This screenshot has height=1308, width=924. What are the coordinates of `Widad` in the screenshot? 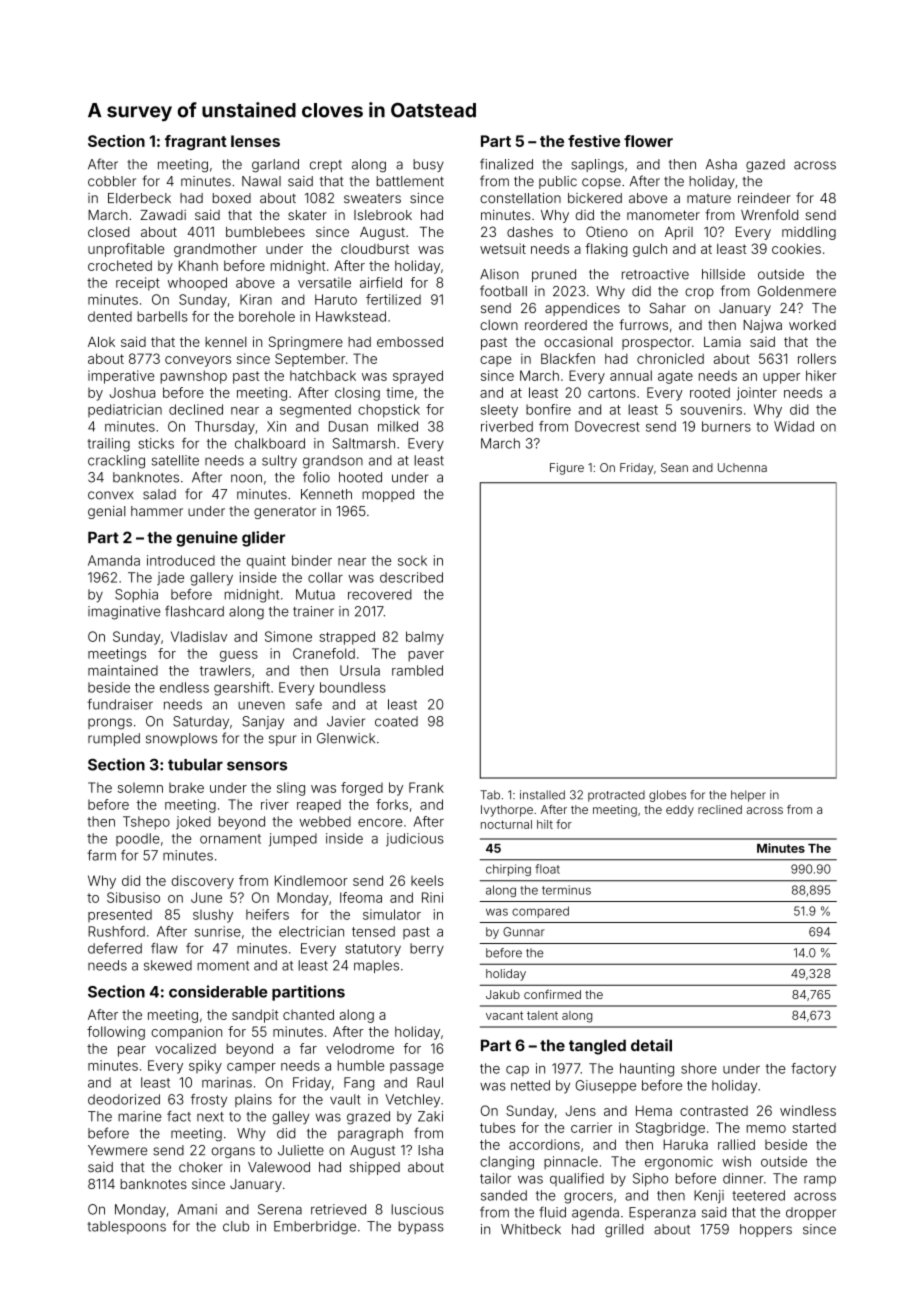 It's located at (794, 426).
